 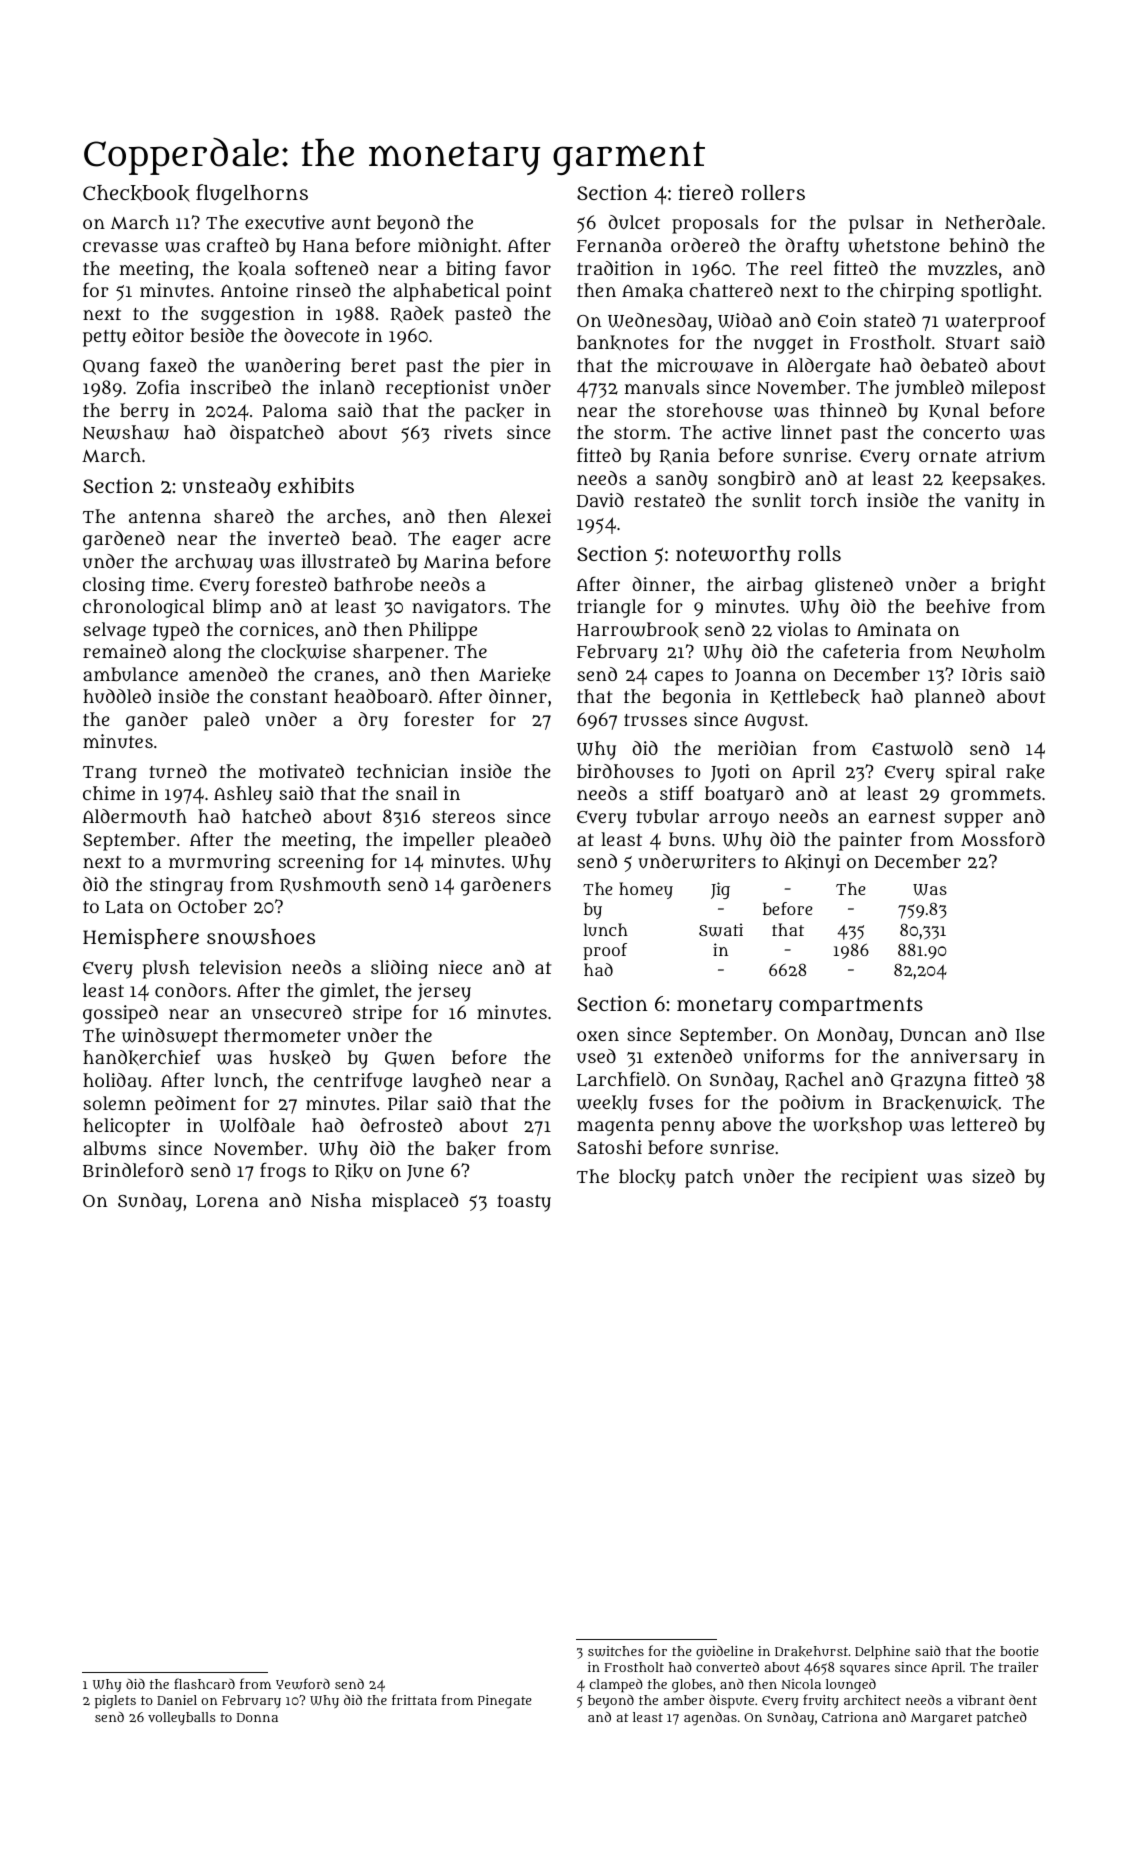 I want to click on Netherdale, so click(x=993, y=222).
